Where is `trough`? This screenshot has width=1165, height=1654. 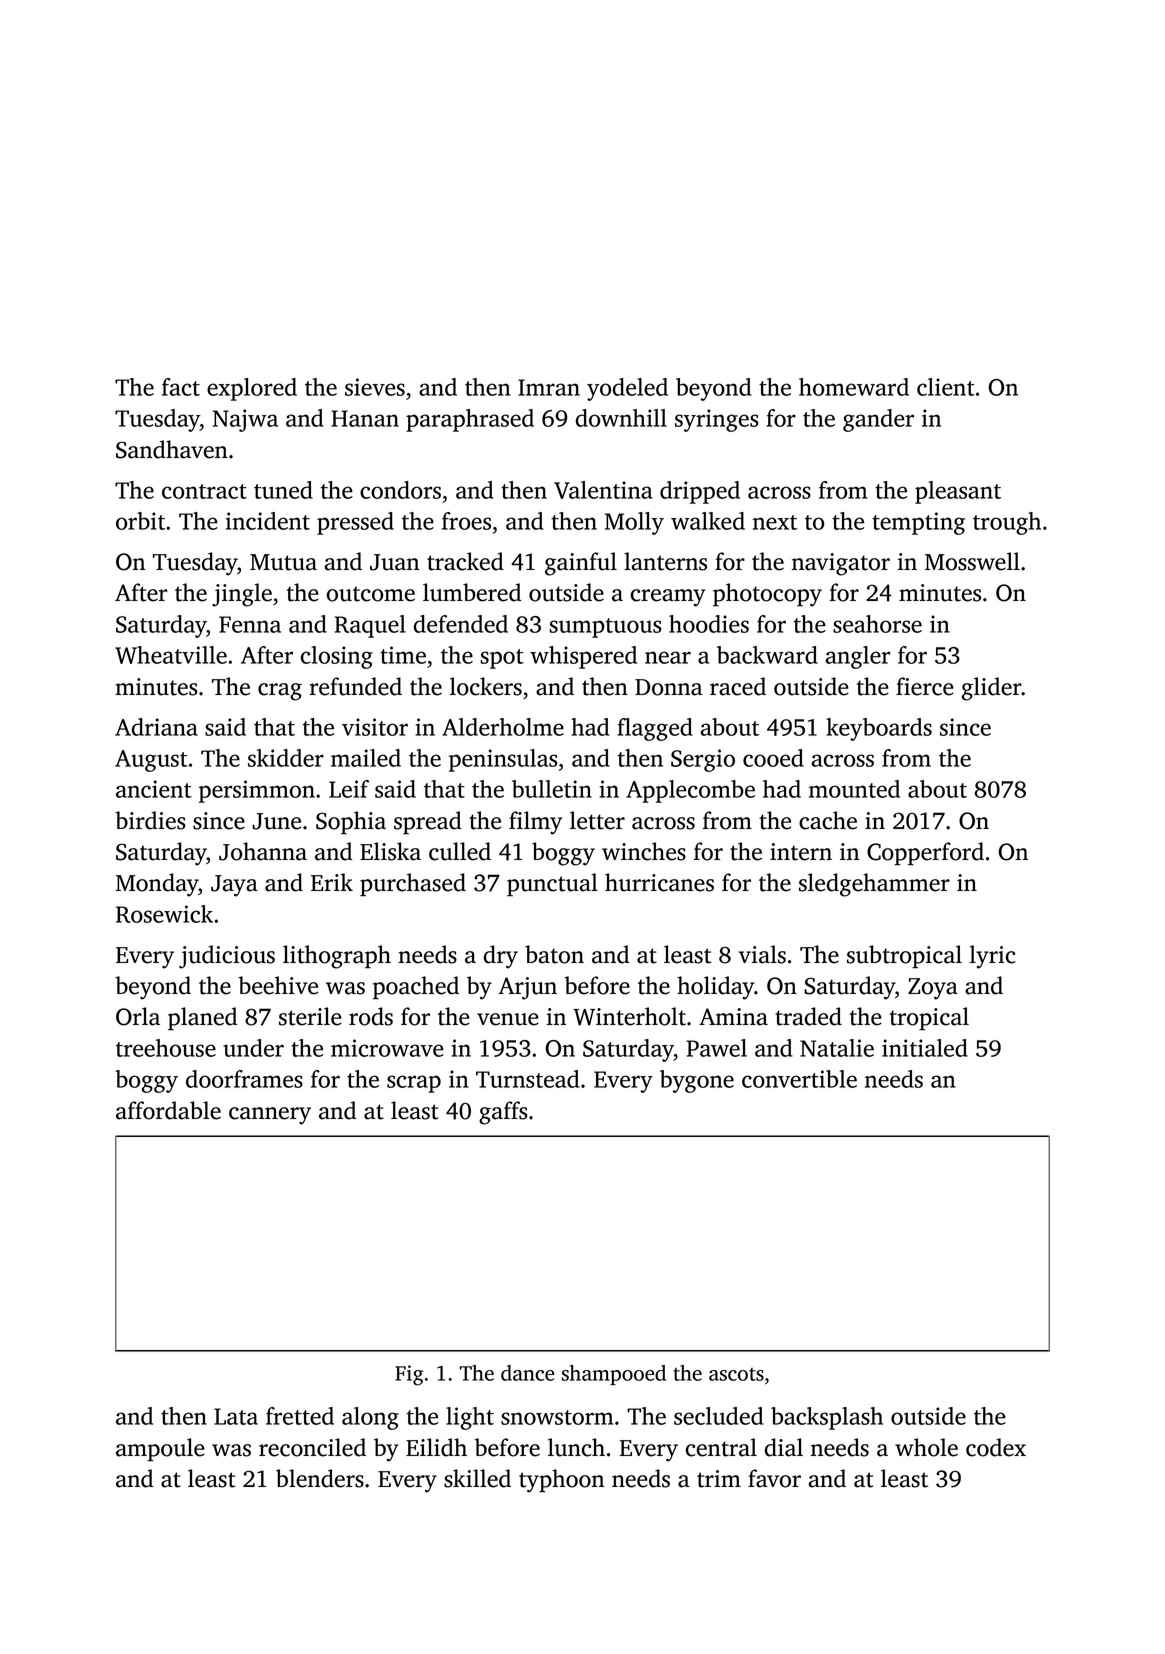 trough is located at coordinates (1007, 523).
